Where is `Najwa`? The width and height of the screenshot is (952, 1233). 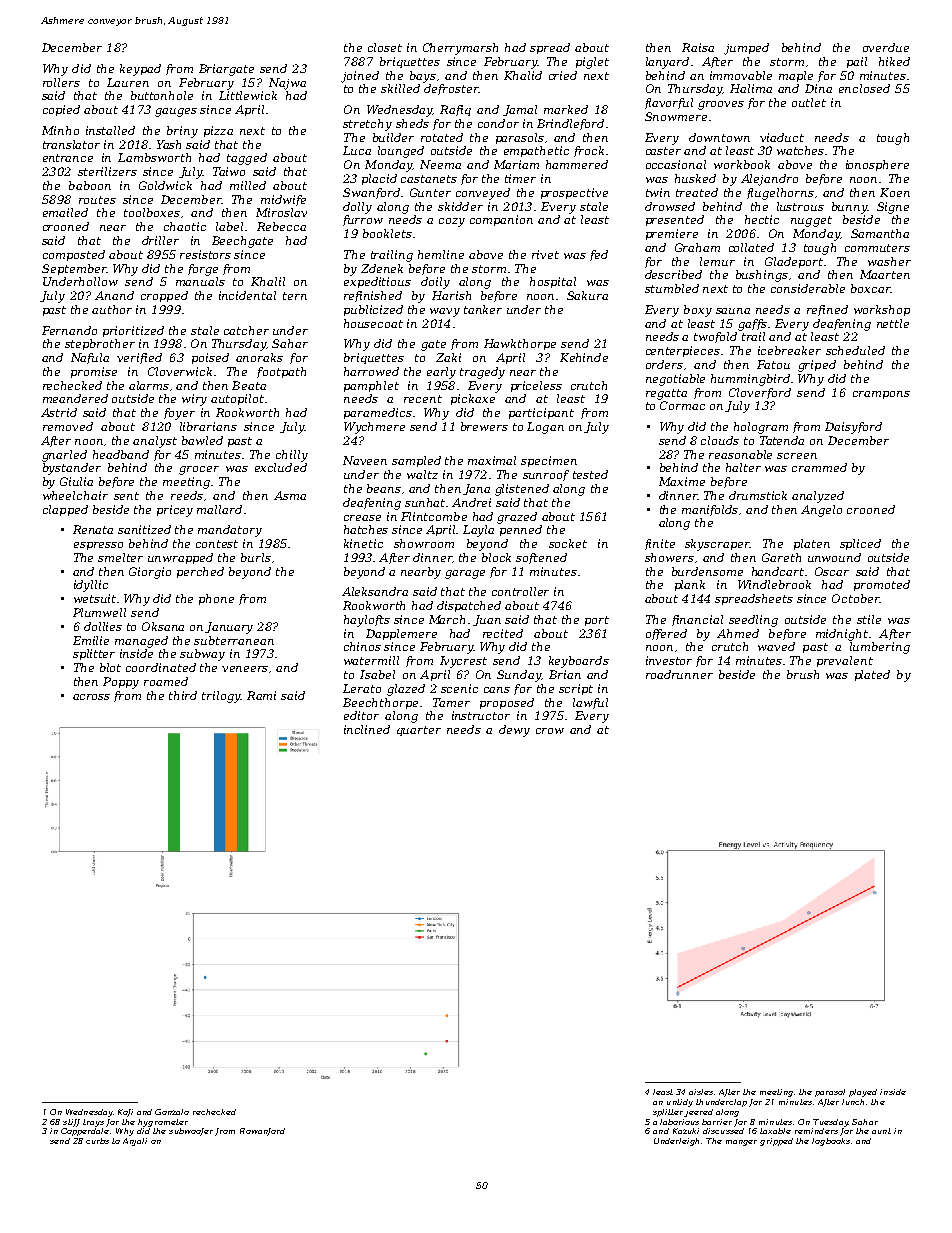
Najwa is located at coordinates (287, 84).
